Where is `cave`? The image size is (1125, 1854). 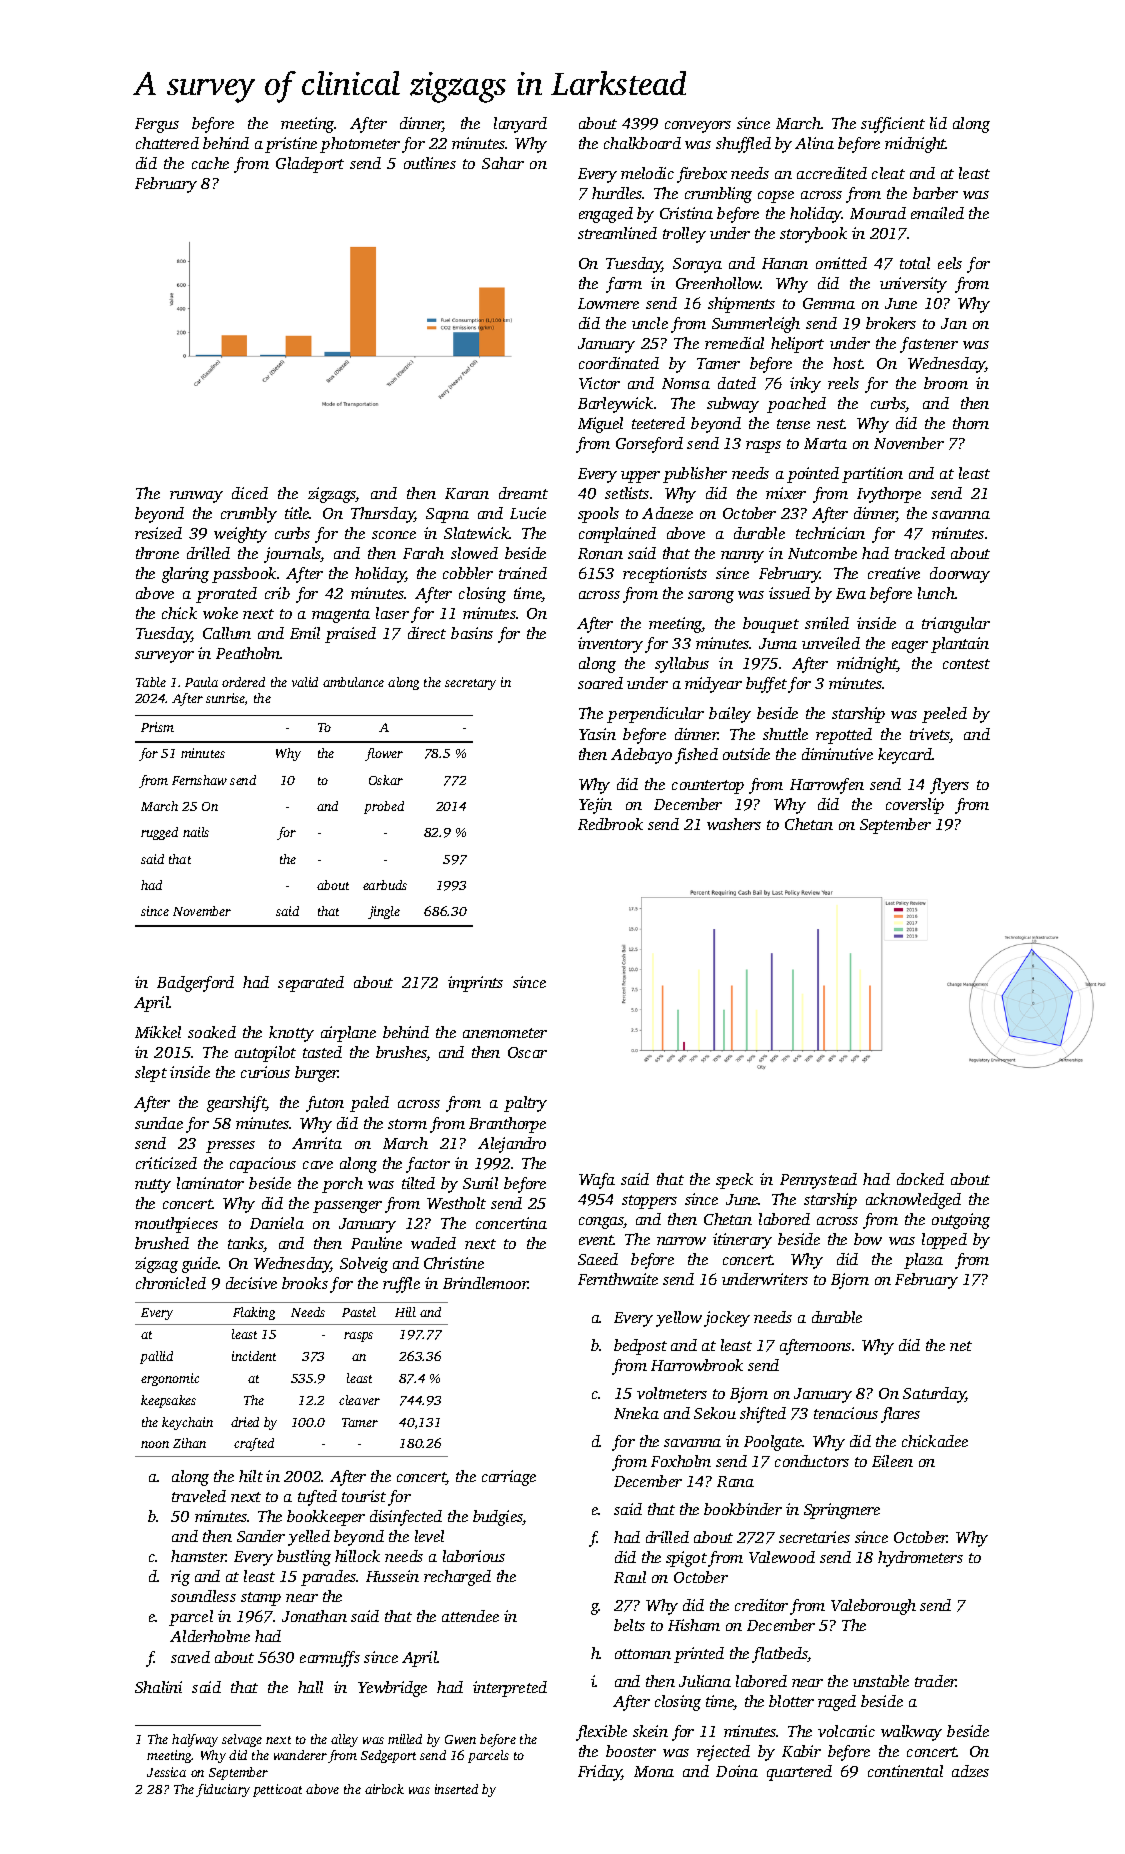
cave is located at coordinates (318, 1165).
